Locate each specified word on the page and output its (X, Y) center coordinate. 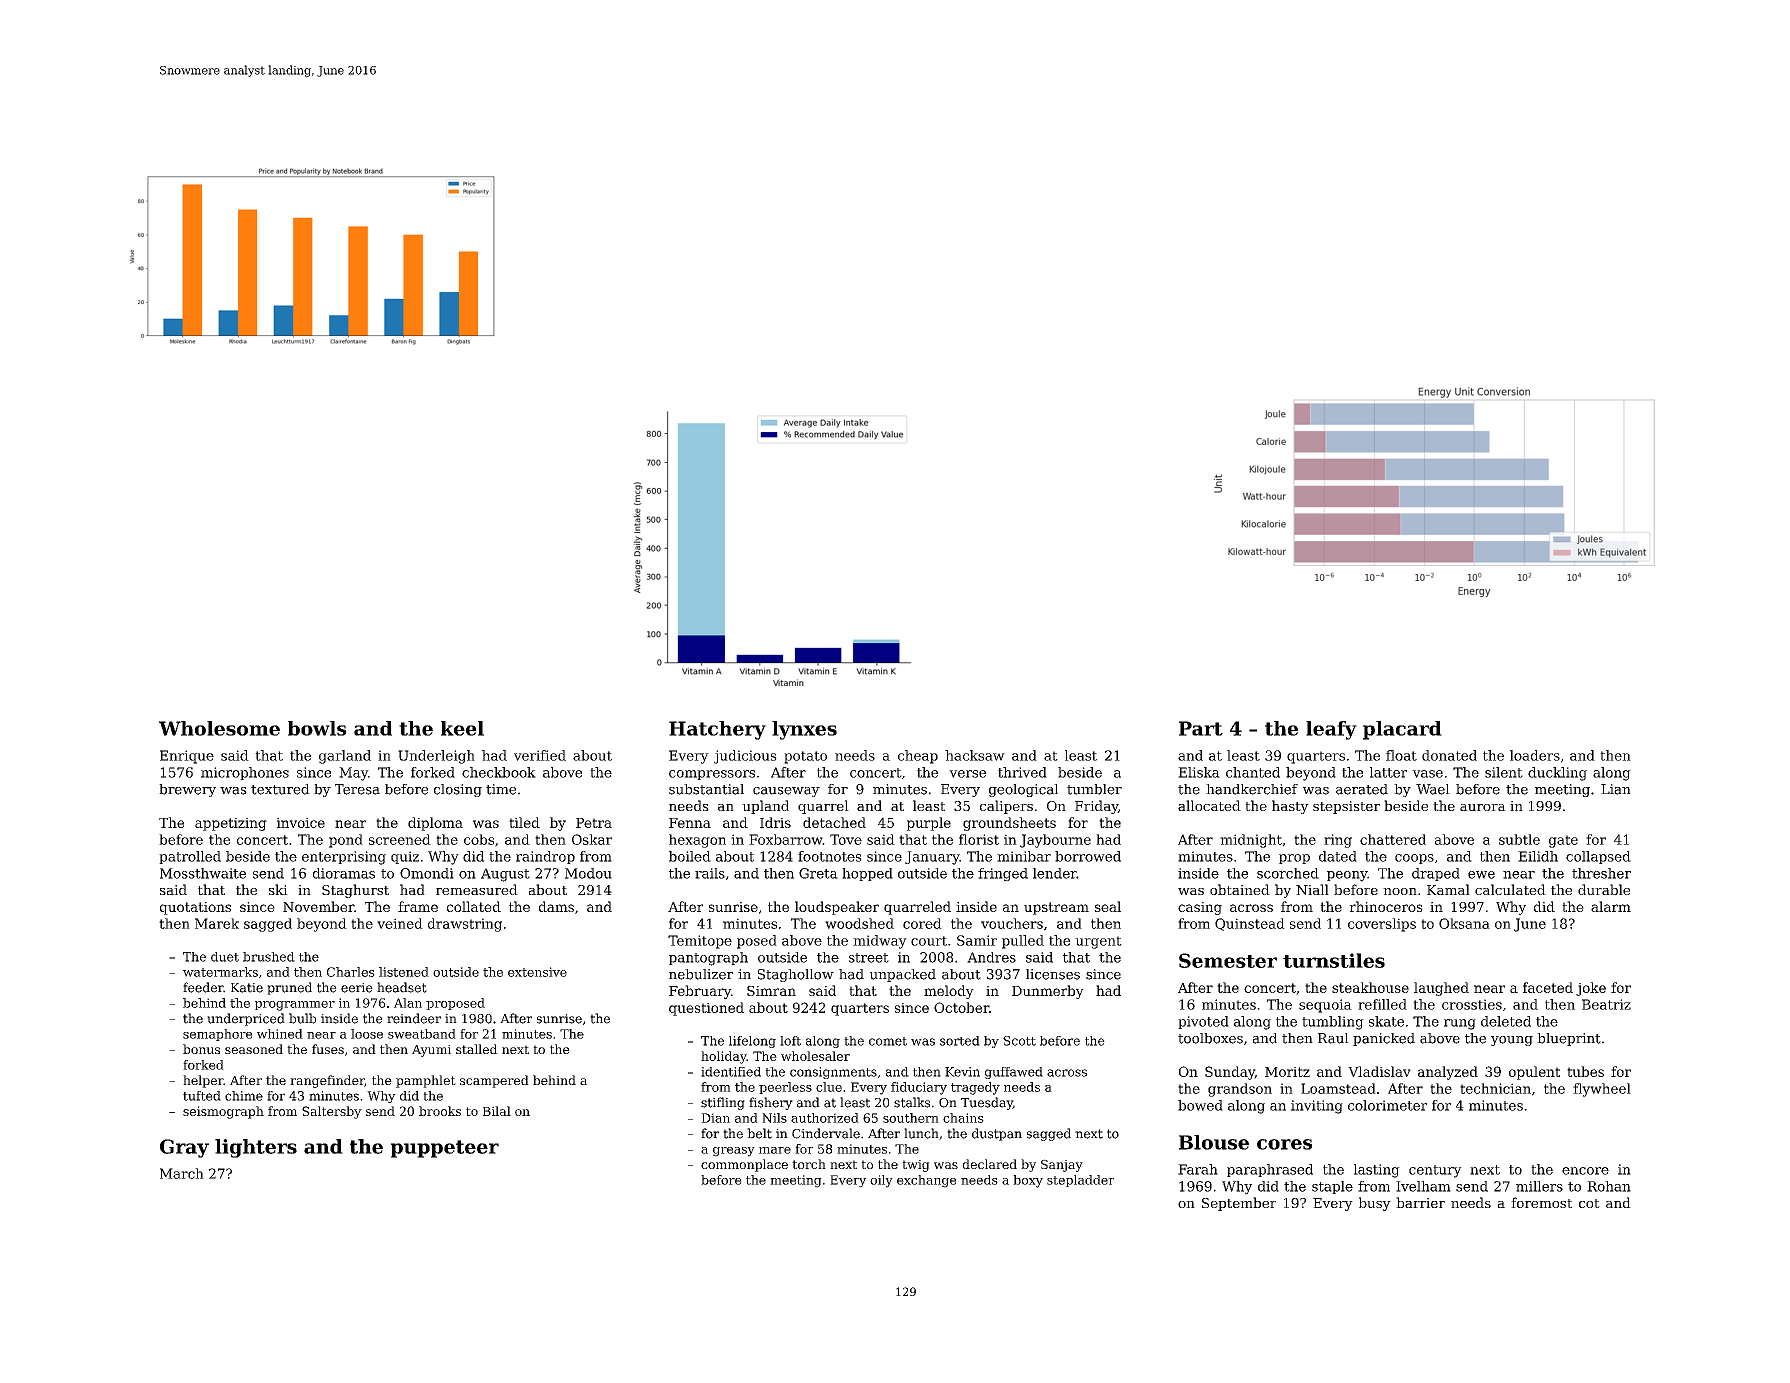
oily (881, 1181)
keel (462, 728)
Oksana (1464, 923)
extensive (537, 972)
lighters (256, 1148)
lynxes (804, 730)
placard (1402, 730)
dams (556, 906)
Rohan (1609, 1186)
